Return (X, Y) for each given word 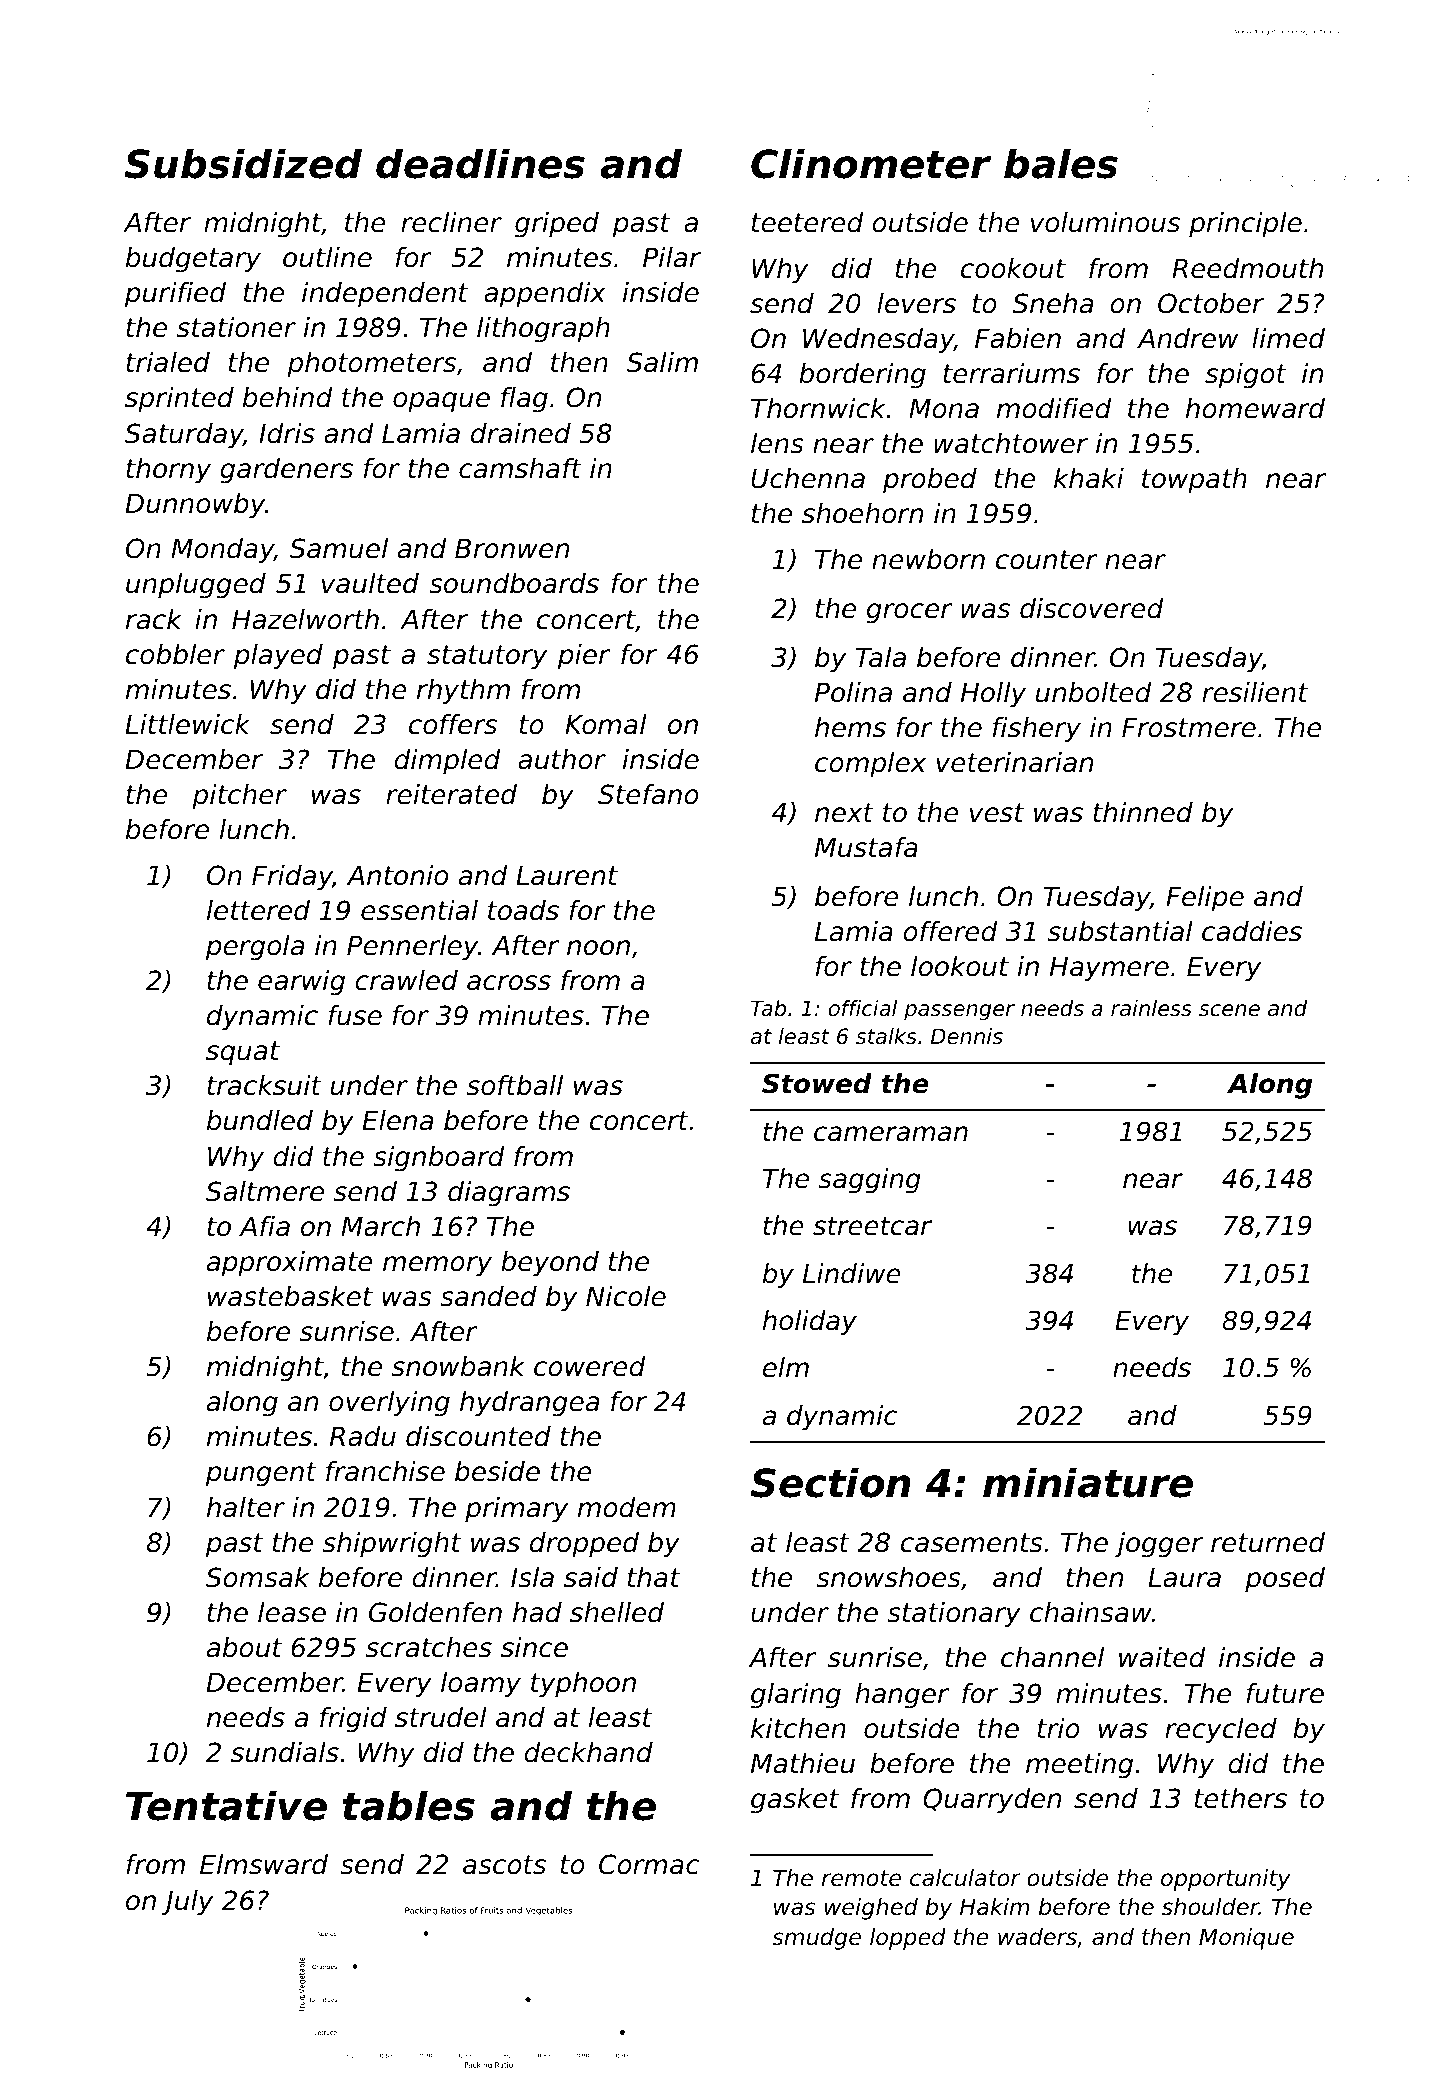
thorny (168, 471)
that (654, 1577)
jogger (1159, 1545)
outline (327, 257)
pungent (261, 1474)
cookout (1013, 268)
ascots (504, 1865)
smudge (816, 1939)
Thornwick (818, 408)
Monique (1246, 1939)
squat (243, 1053)
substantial (1120, 931)
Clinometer (871, 163)
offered (950, 931)
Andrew (1187, 338)
